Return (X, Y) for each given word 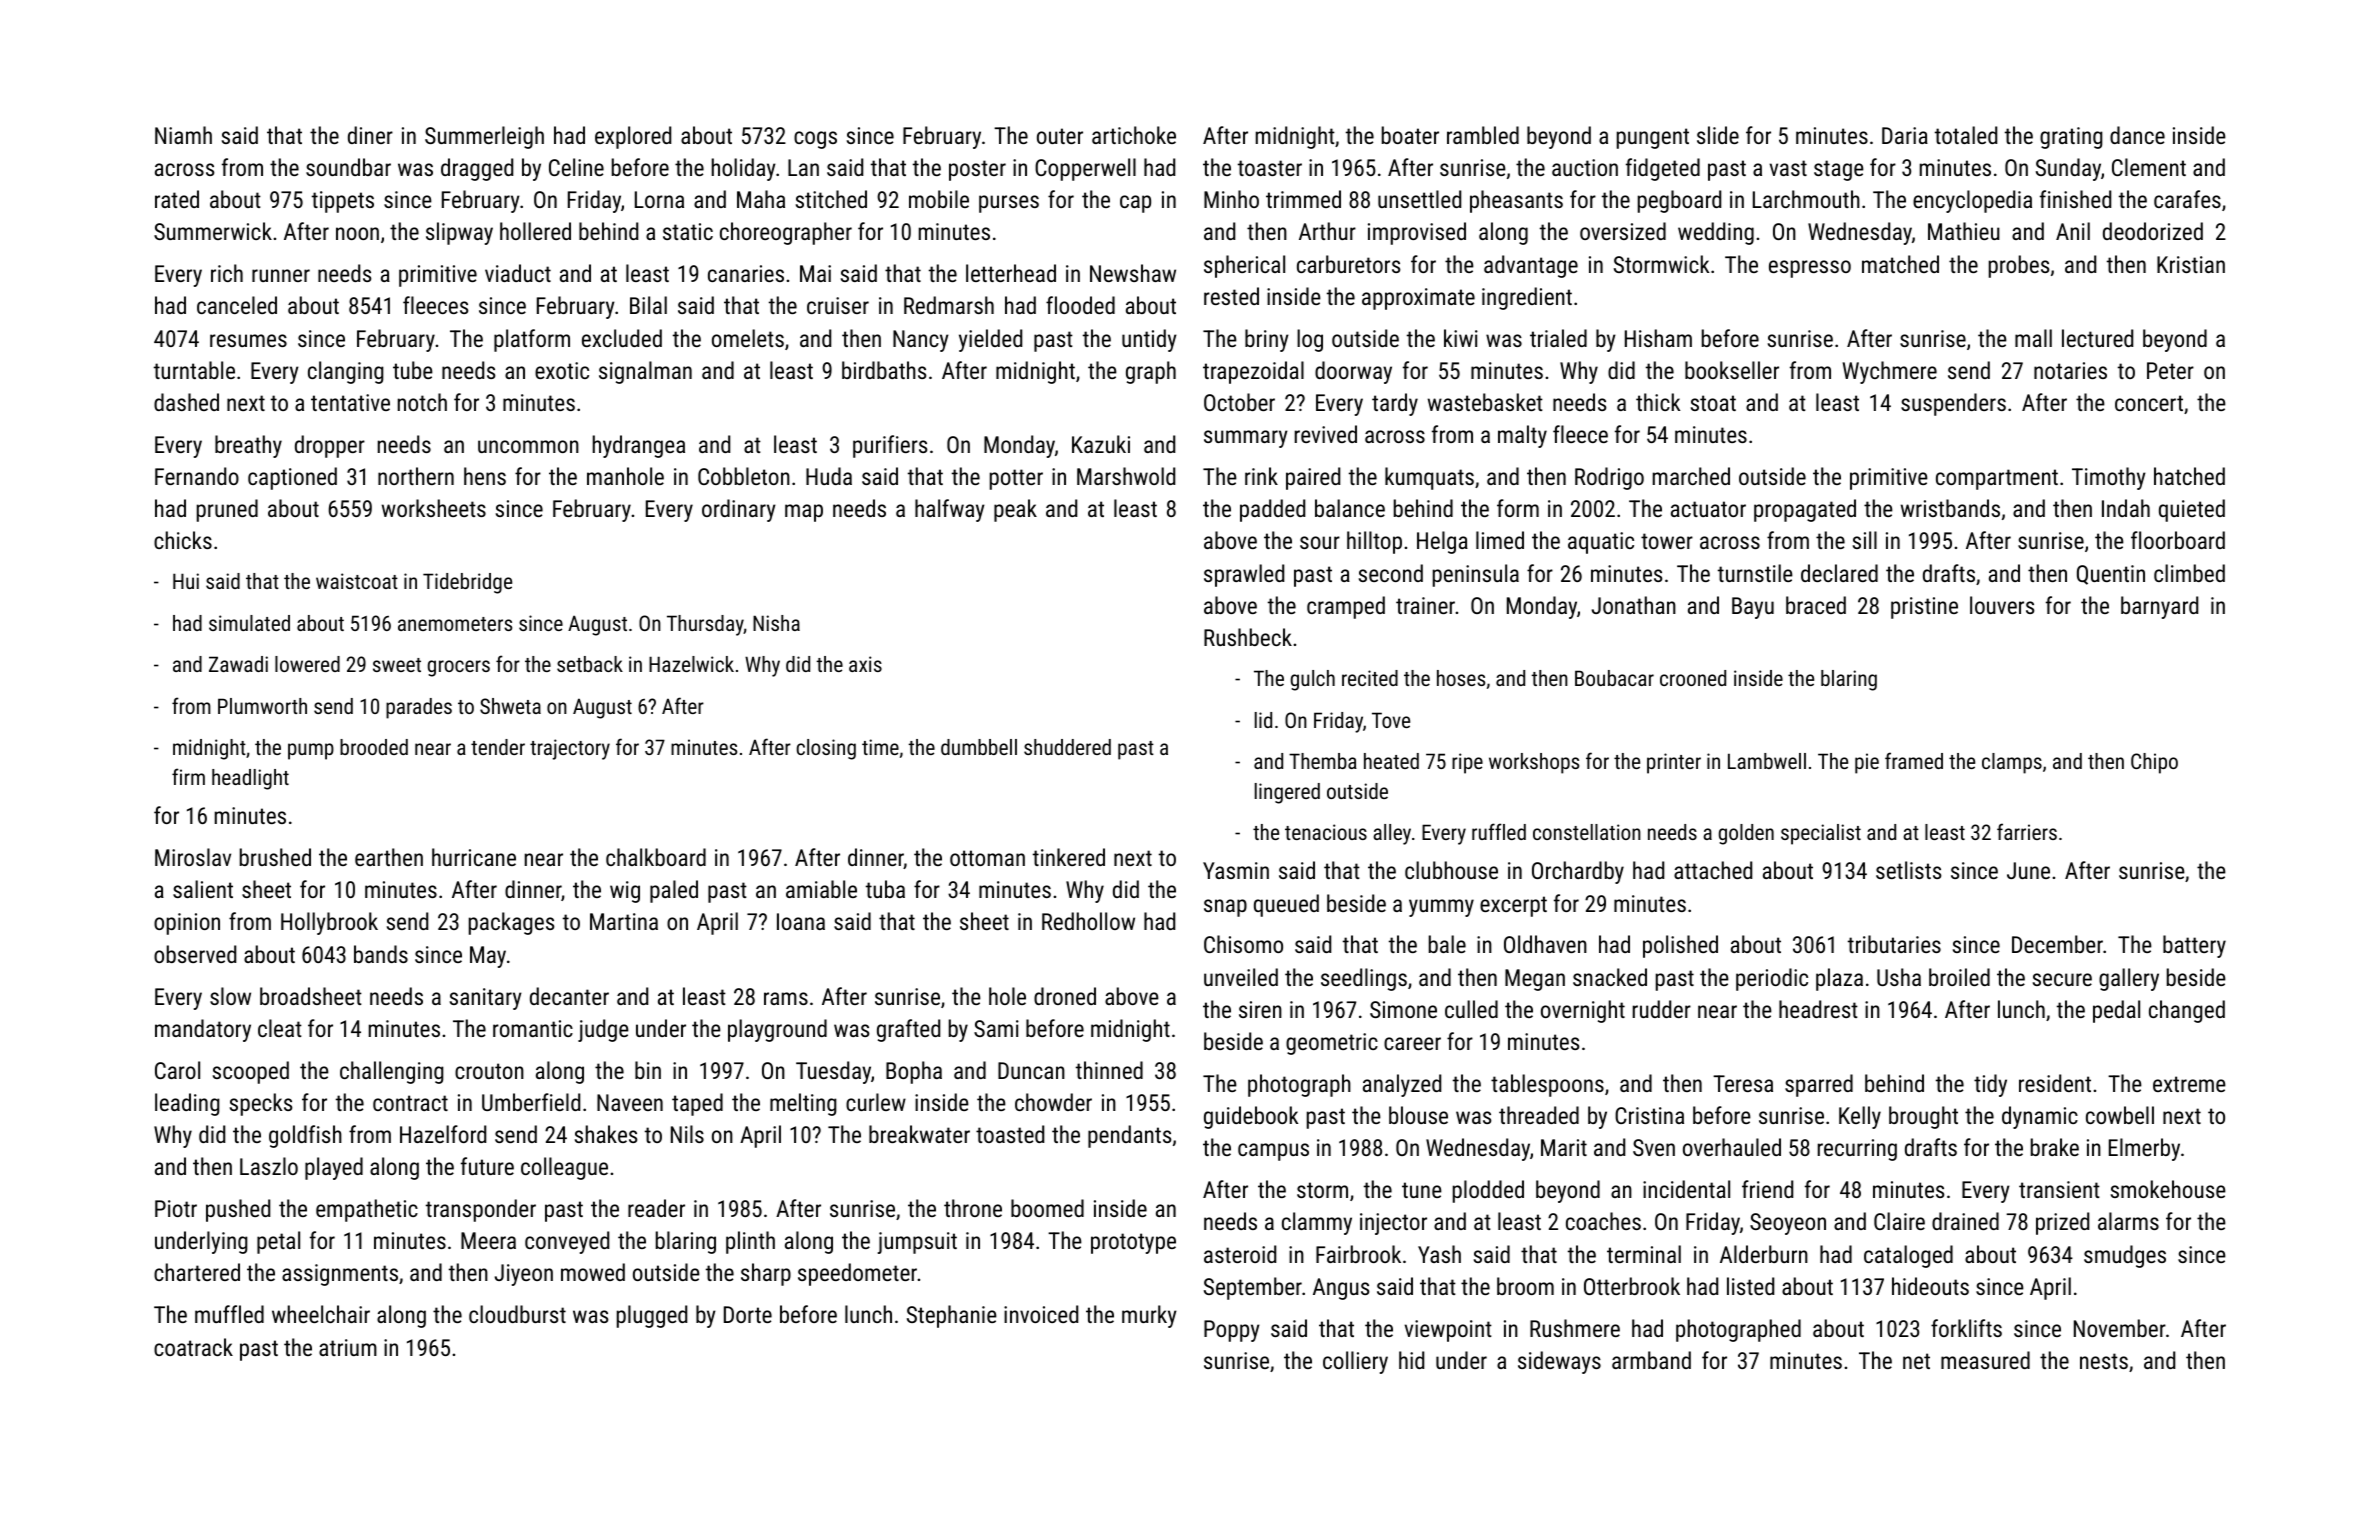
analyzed (1402, 1085)
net (1916, 1361)
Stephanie (952, 1316)
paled (674, 891)
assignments (340, 1275)
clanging (346, 372)
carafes (2187, 199)
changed (2187, 1011)
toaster (1270, 168)
